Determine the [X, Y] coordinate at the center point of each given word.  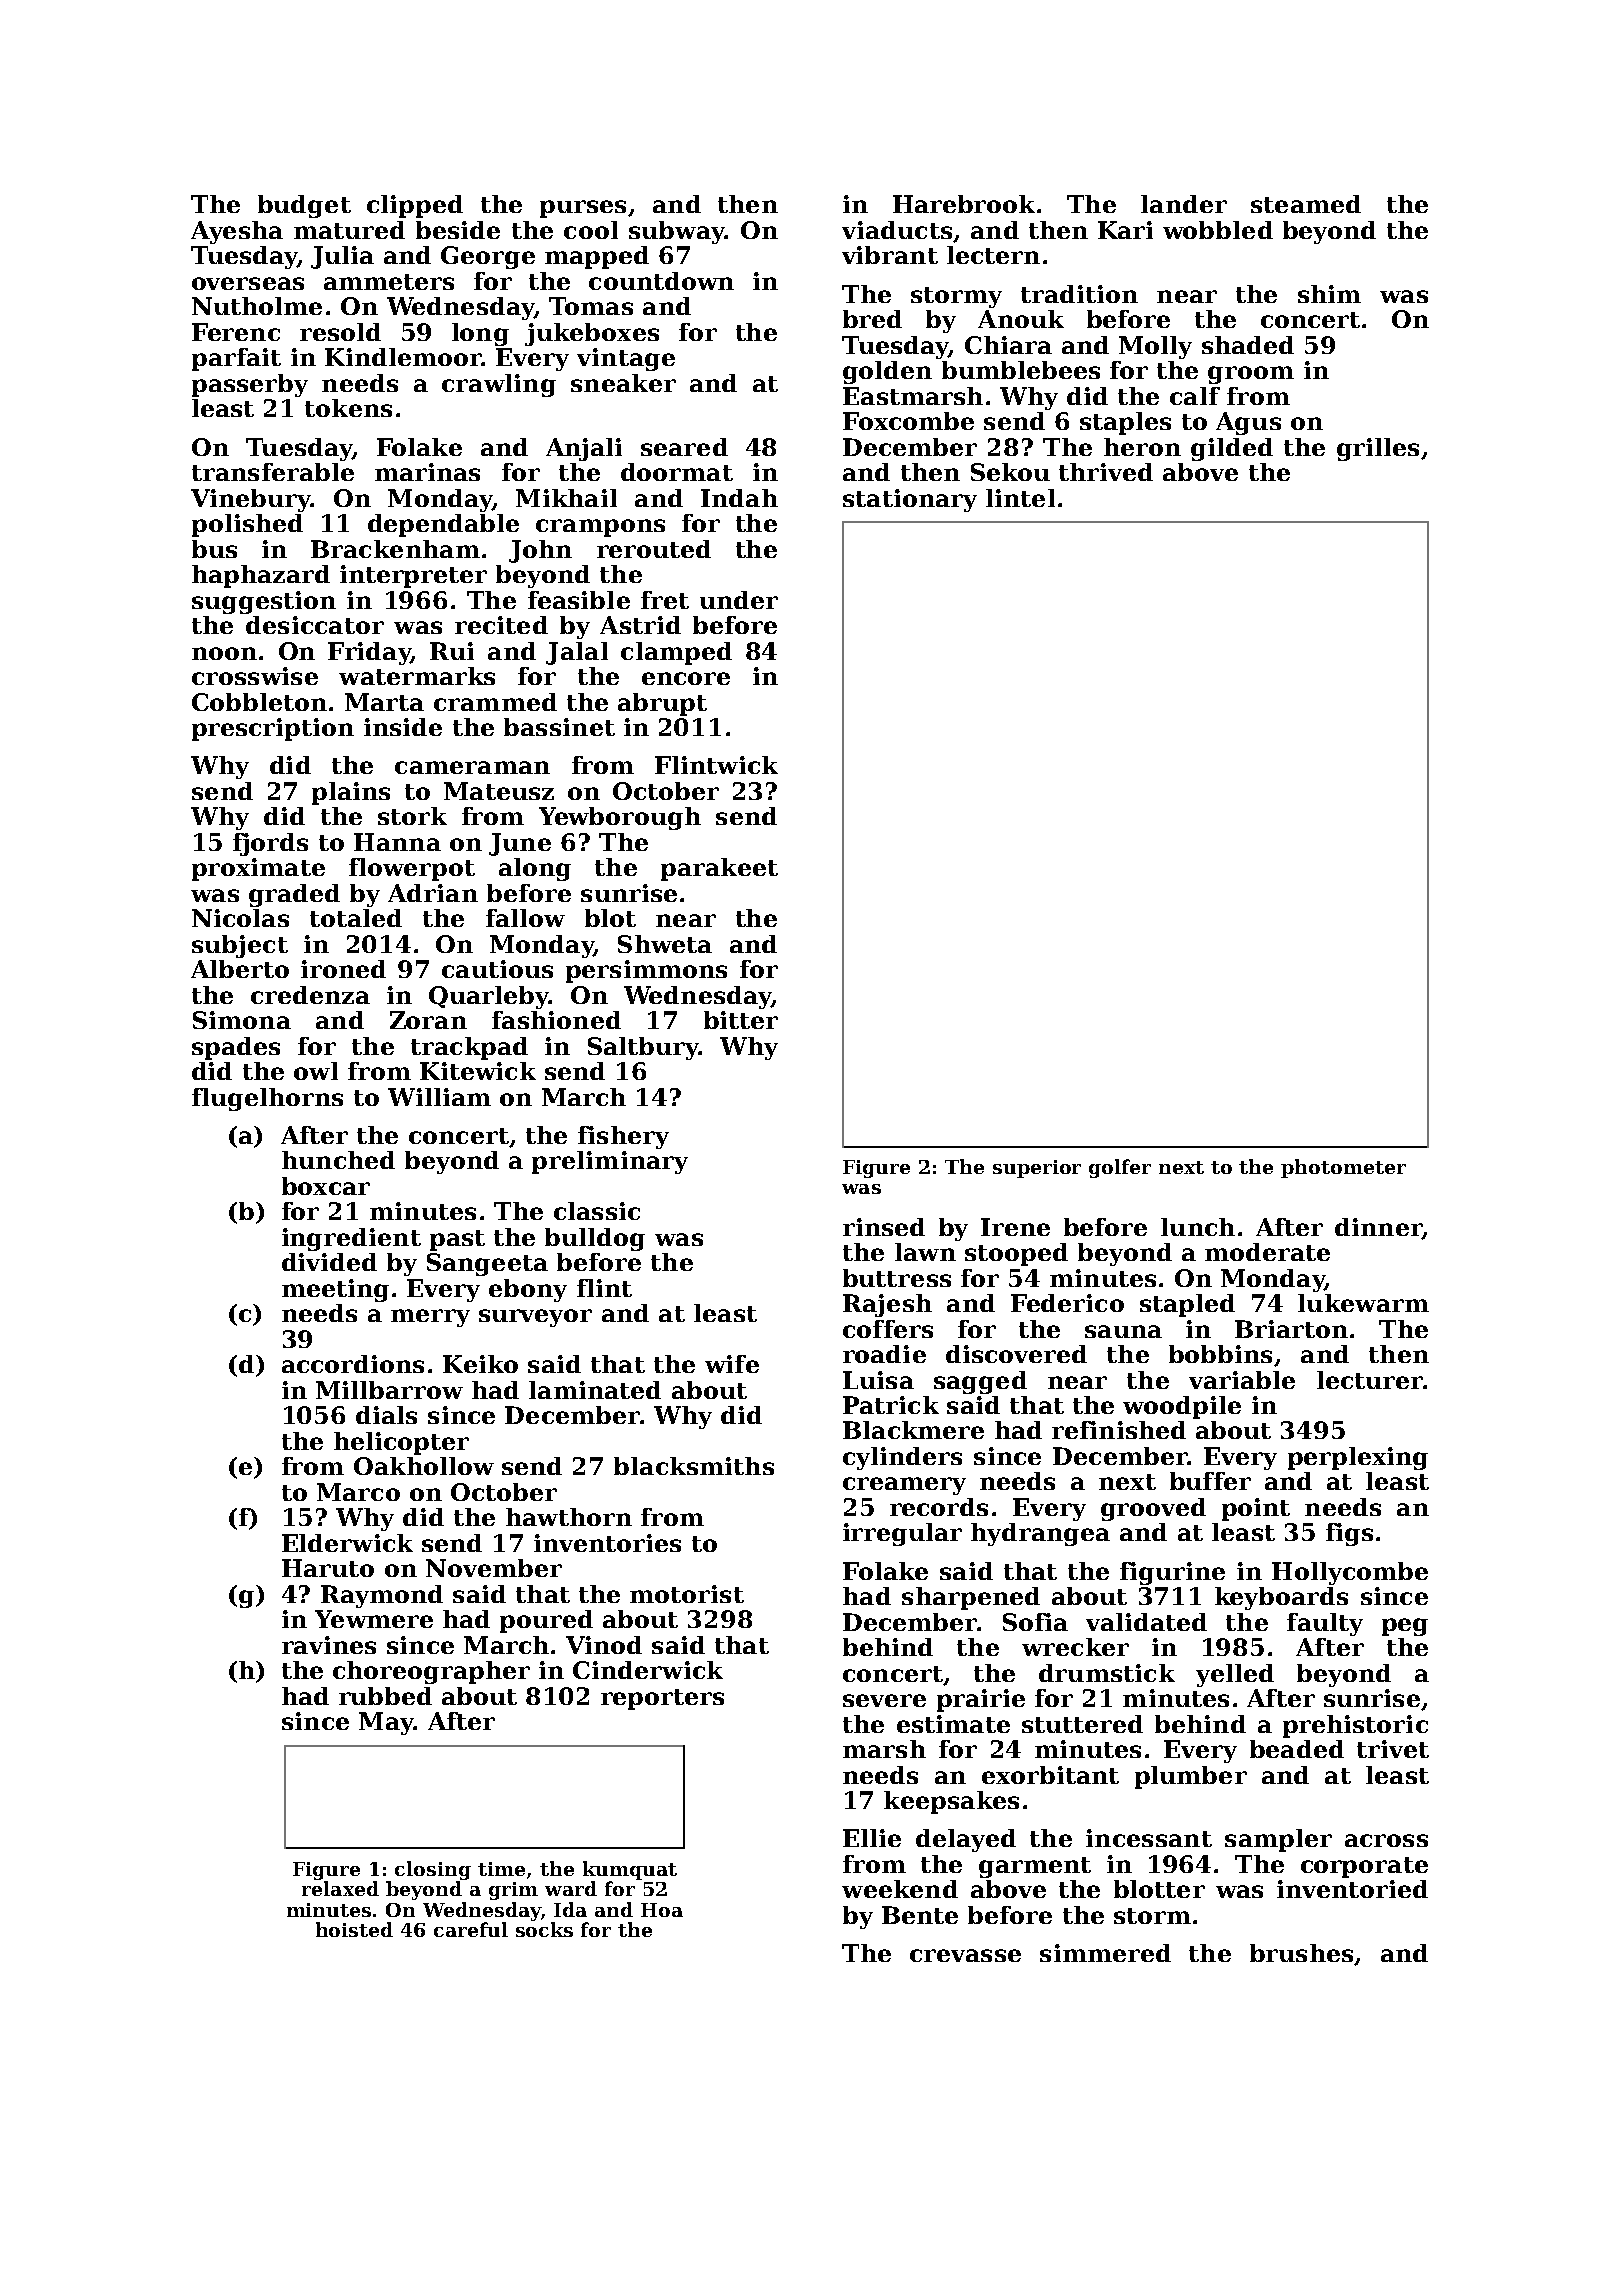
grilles [1378, 449]
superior [1037, 1169]
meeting [335, 1290]
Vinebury [251, 500]
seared [684, 447]
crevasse [965, 1955]
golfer [1120, 1168]
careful [471, 1929]
